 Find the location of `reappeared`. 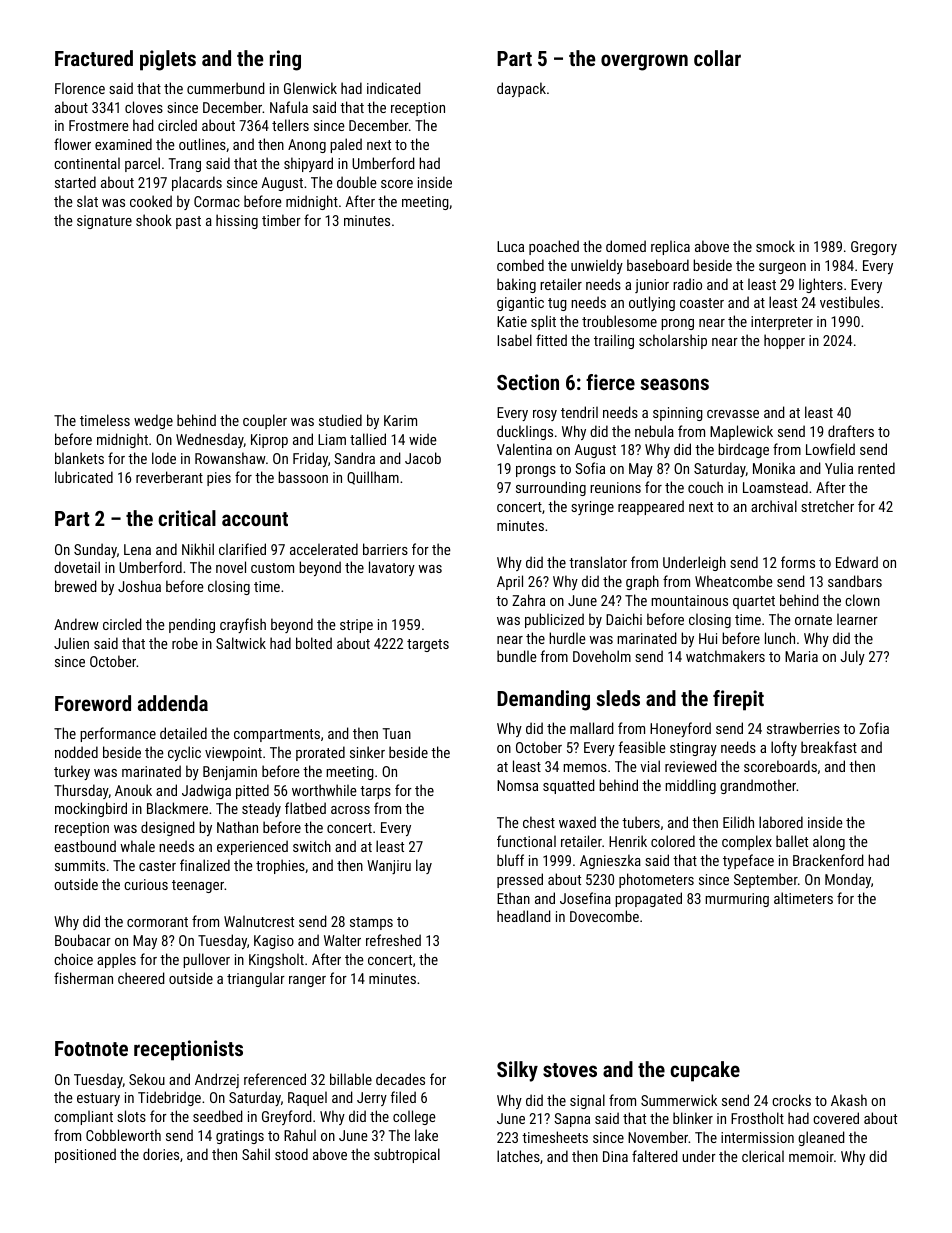

reappeared is located at coordinates (651, 507).
